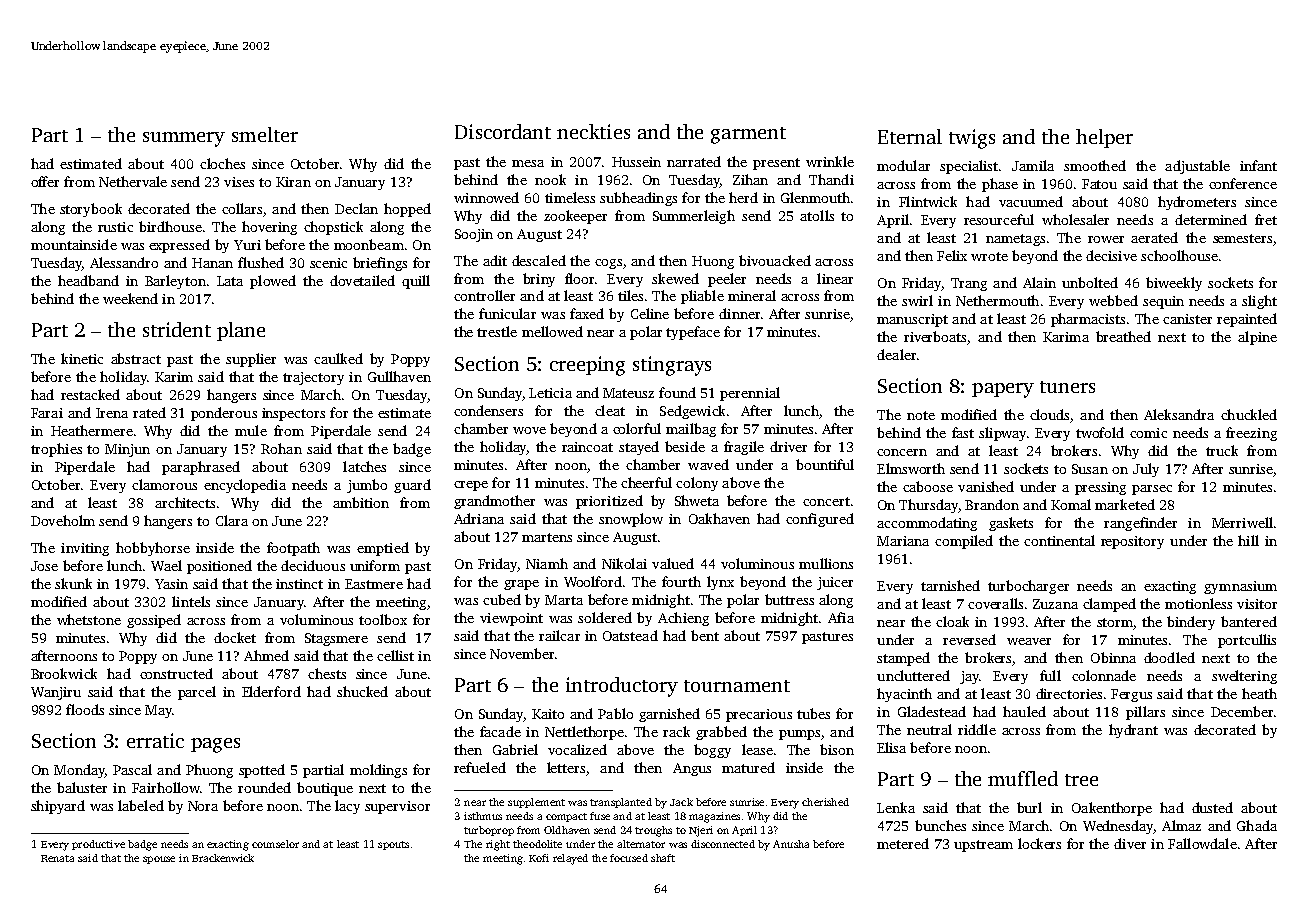 The width and height of the document is (1308, 924). What do you see at coordinates (1247, 320) in the document?
I see `repainted` at bounding box center [1247, 320].
